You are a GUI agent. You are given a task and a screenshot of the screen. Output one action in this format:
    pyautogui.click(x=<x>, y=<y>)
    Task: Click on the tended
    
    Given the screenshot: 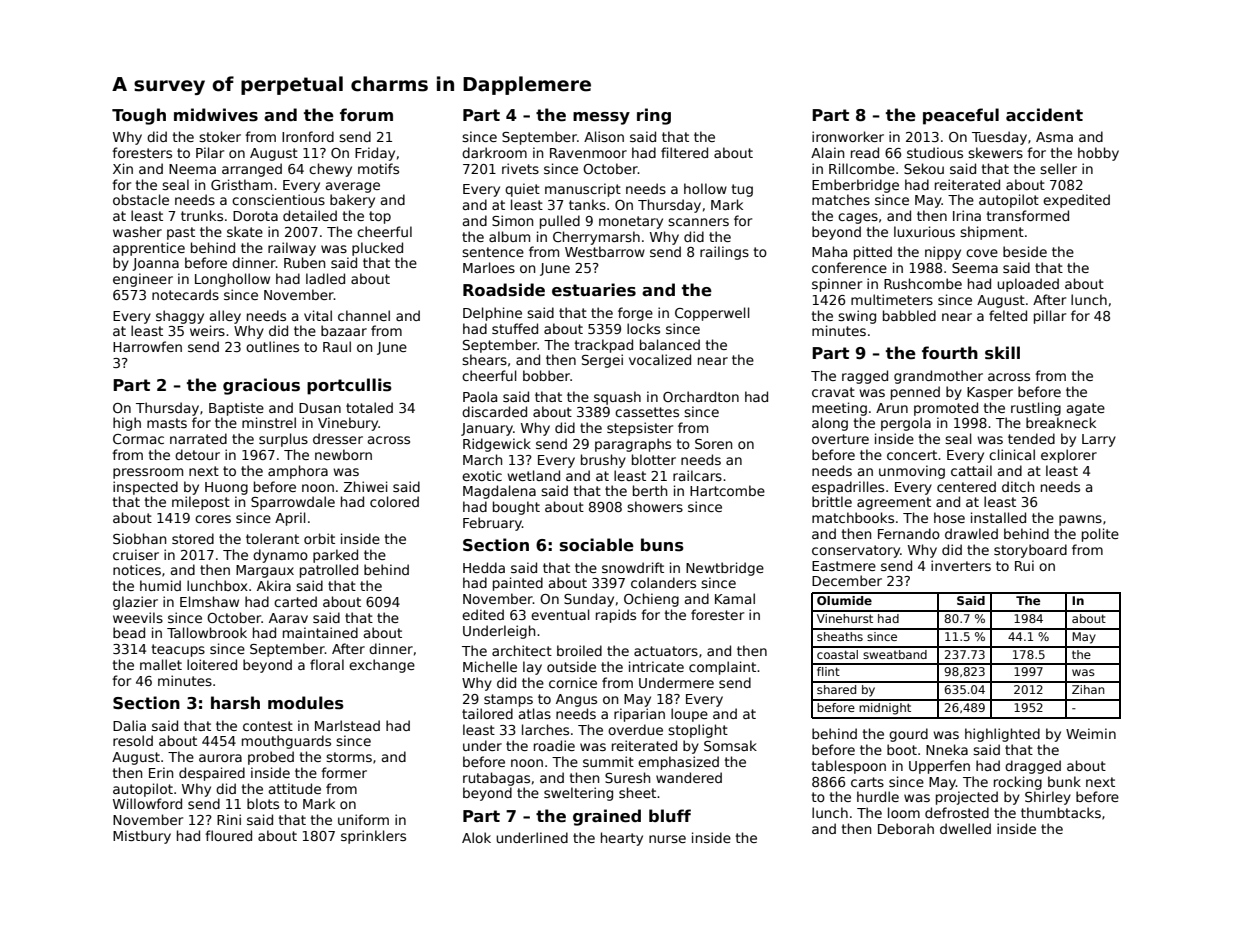 What is the action you would take?
    pyautogui.click(x=1031, y=438)
